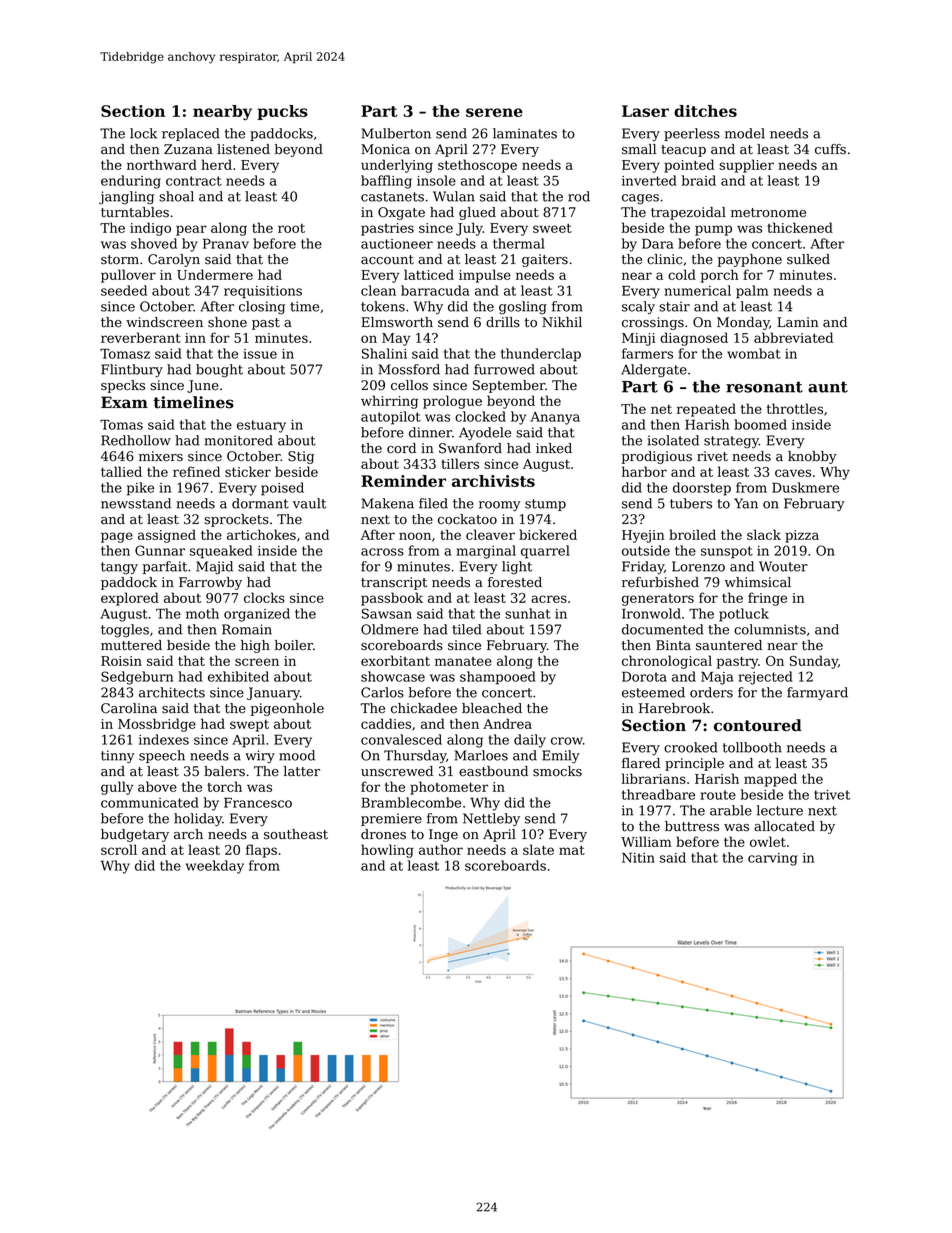  I want to click on autopilot, so click(391, 418).
